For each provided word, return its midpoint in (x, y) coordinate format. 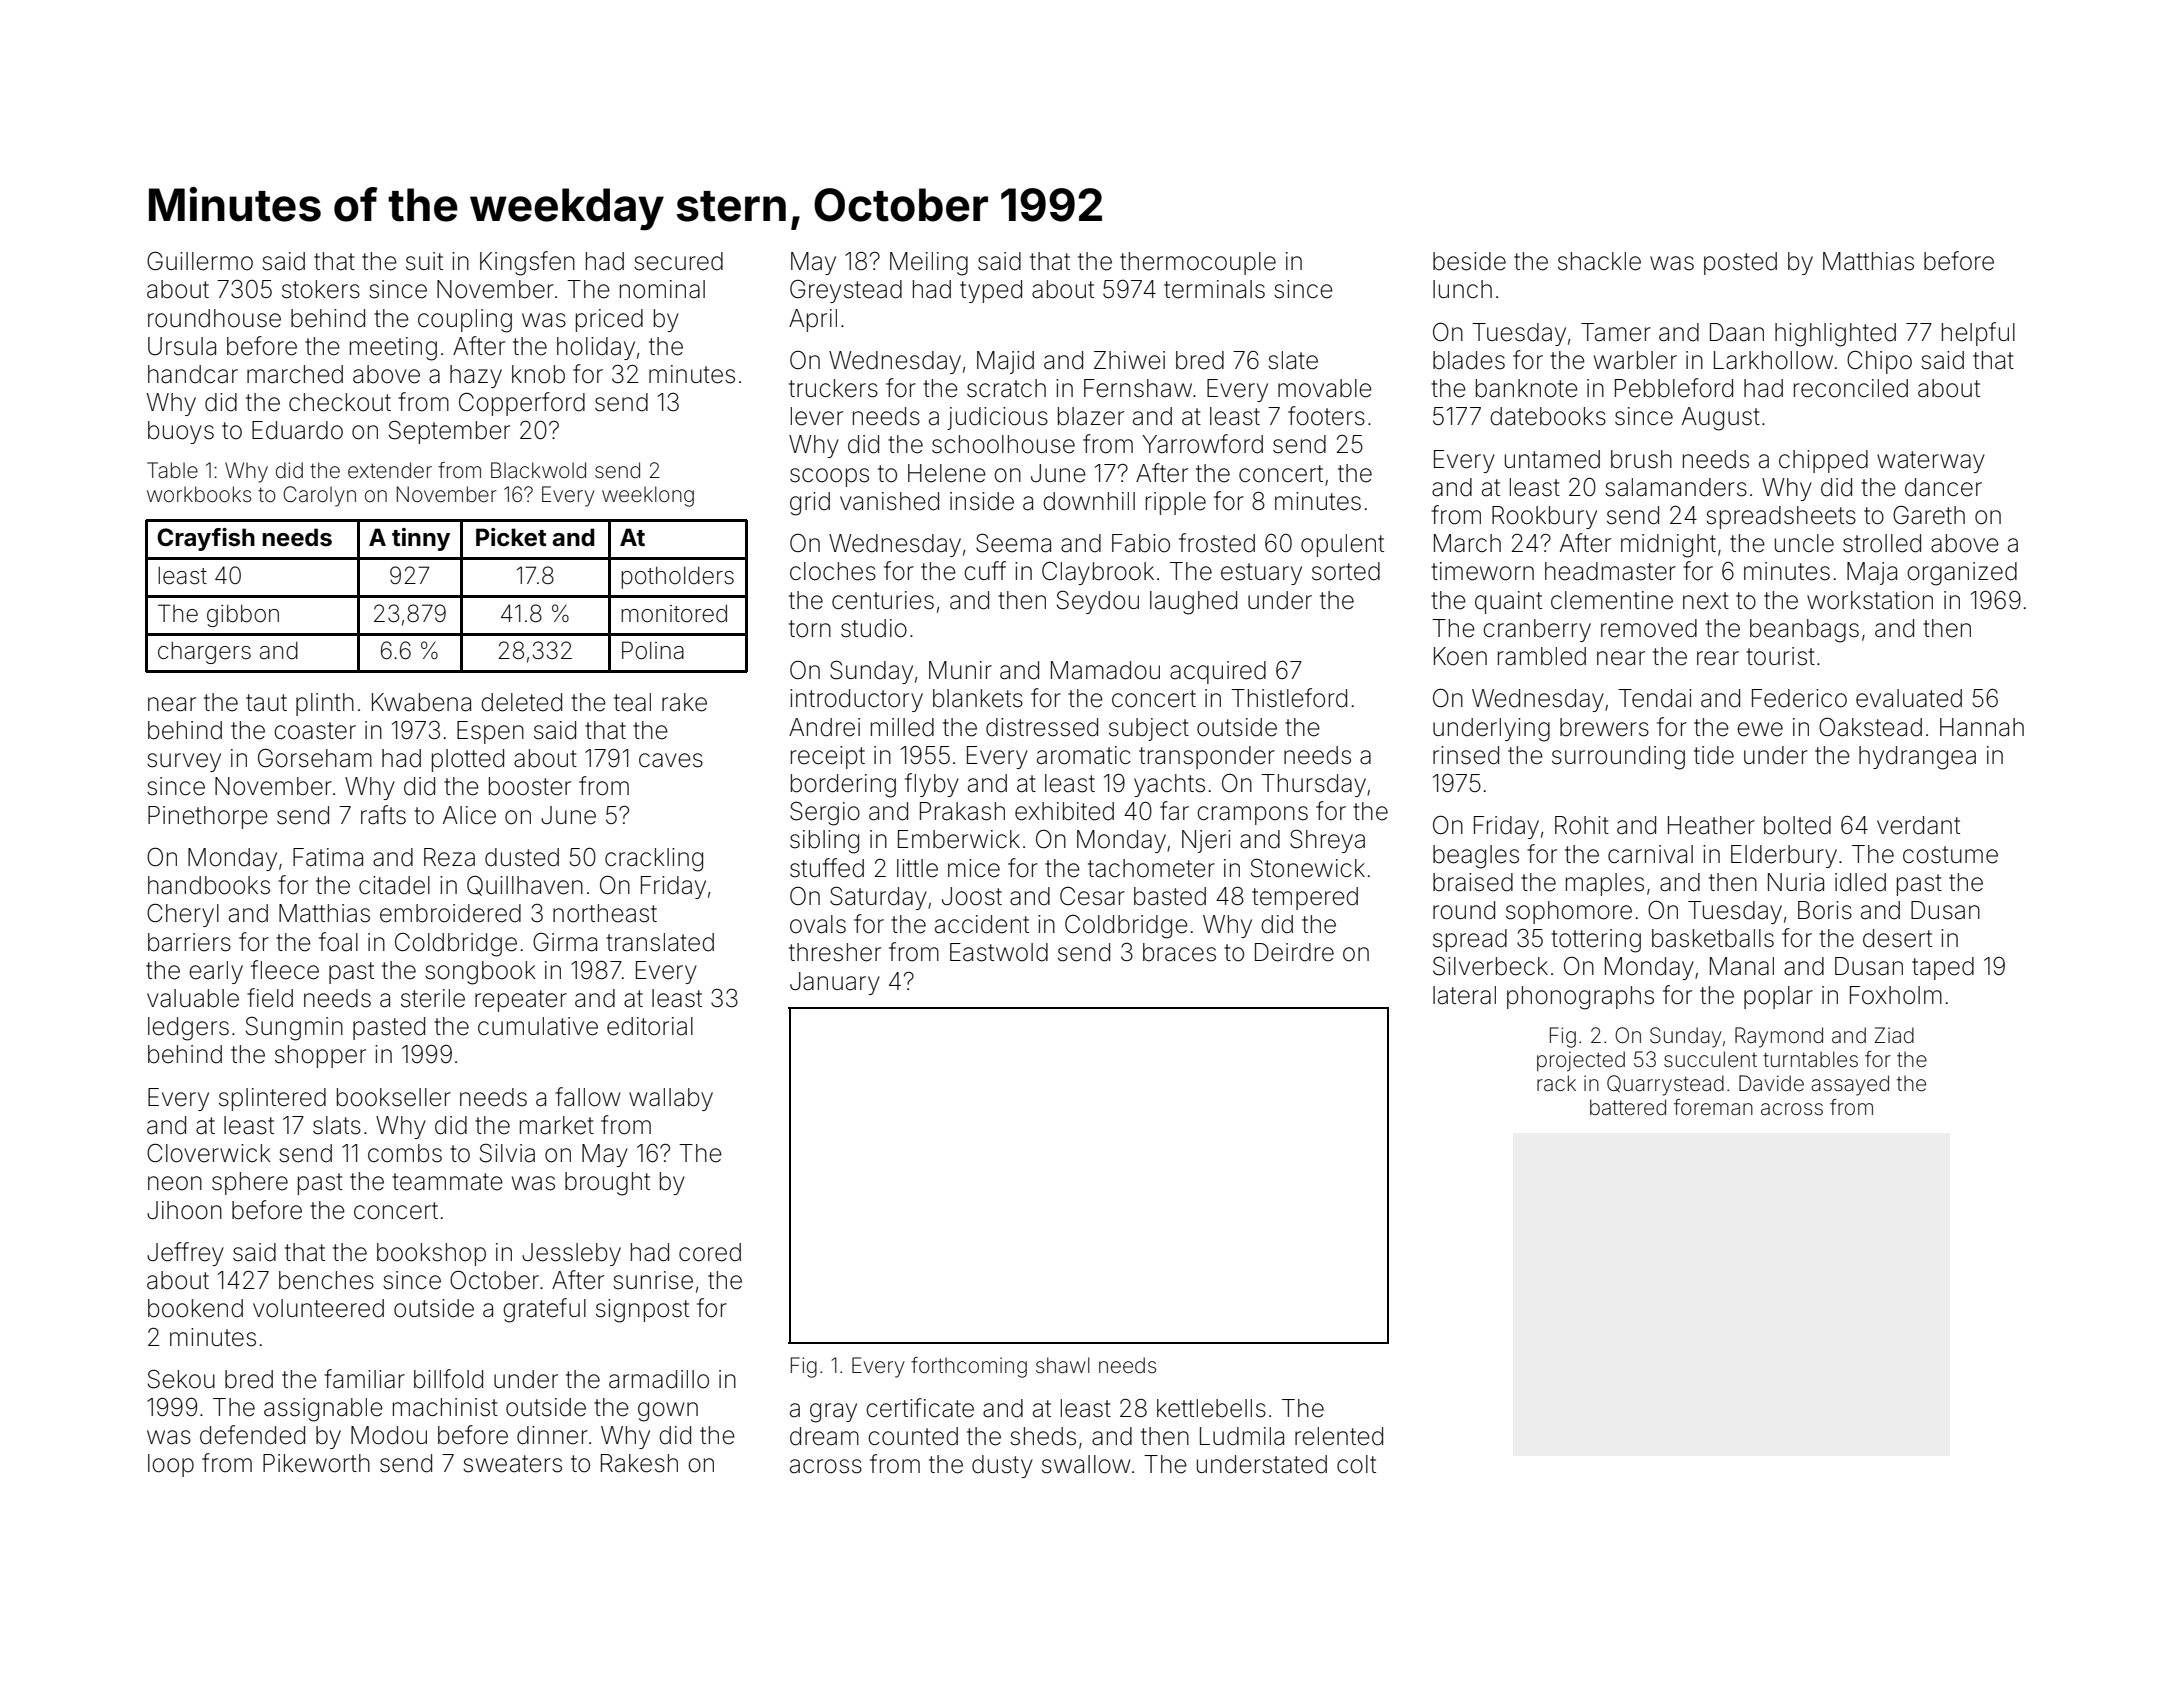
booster (530, 786)
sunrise (653, 1280)
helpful (1978, 334)
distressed (1042, 727)
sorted (1346, 571)
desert (1897, 938)
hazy (476, 376)
